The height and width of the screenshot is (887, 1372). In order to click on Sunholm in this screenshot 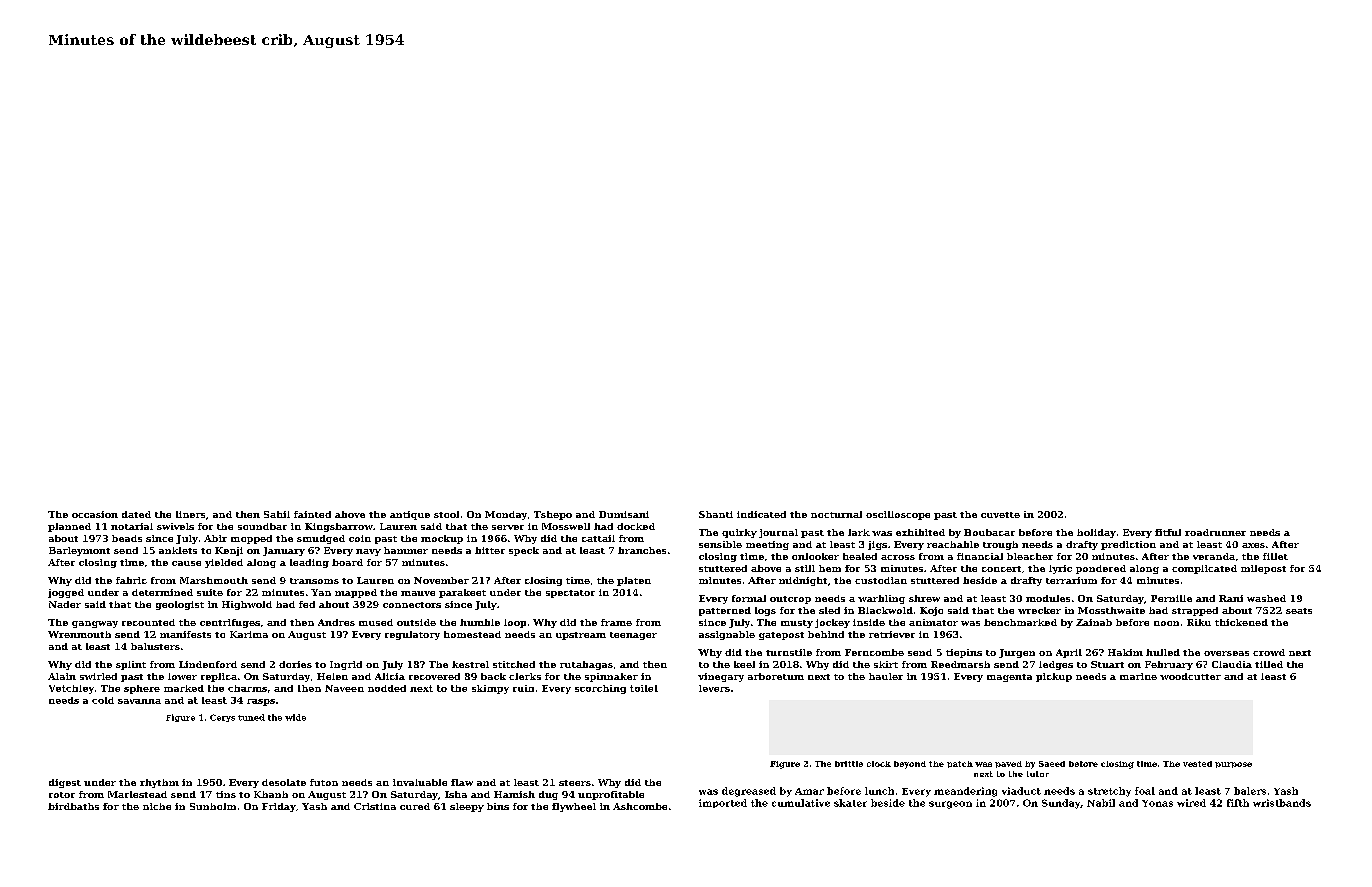, I will do `click(213, 806)`.
